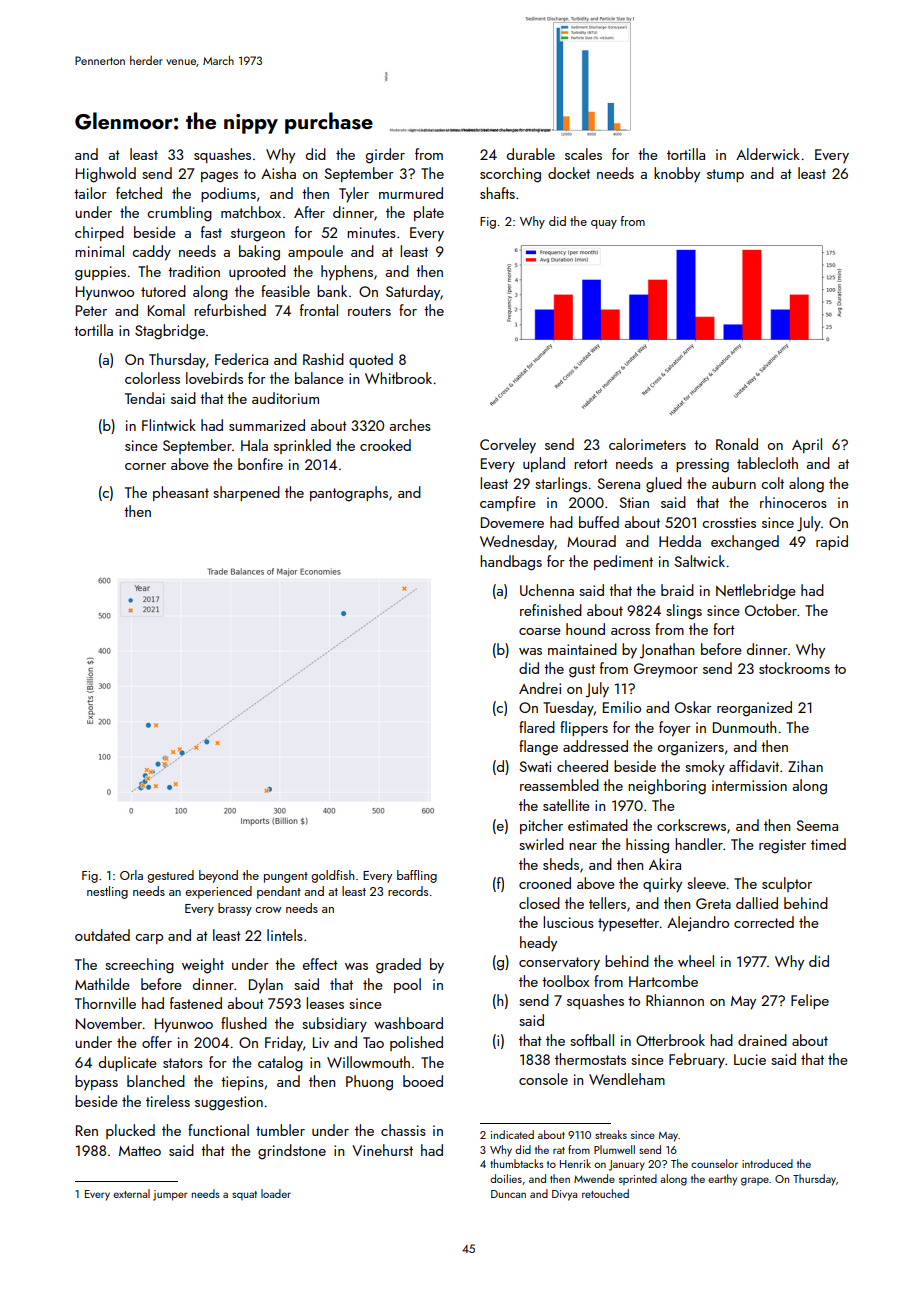  What do you see at coordinates (107, 892) in the page?
I see `nestling` at bounding box center [107, 892].
